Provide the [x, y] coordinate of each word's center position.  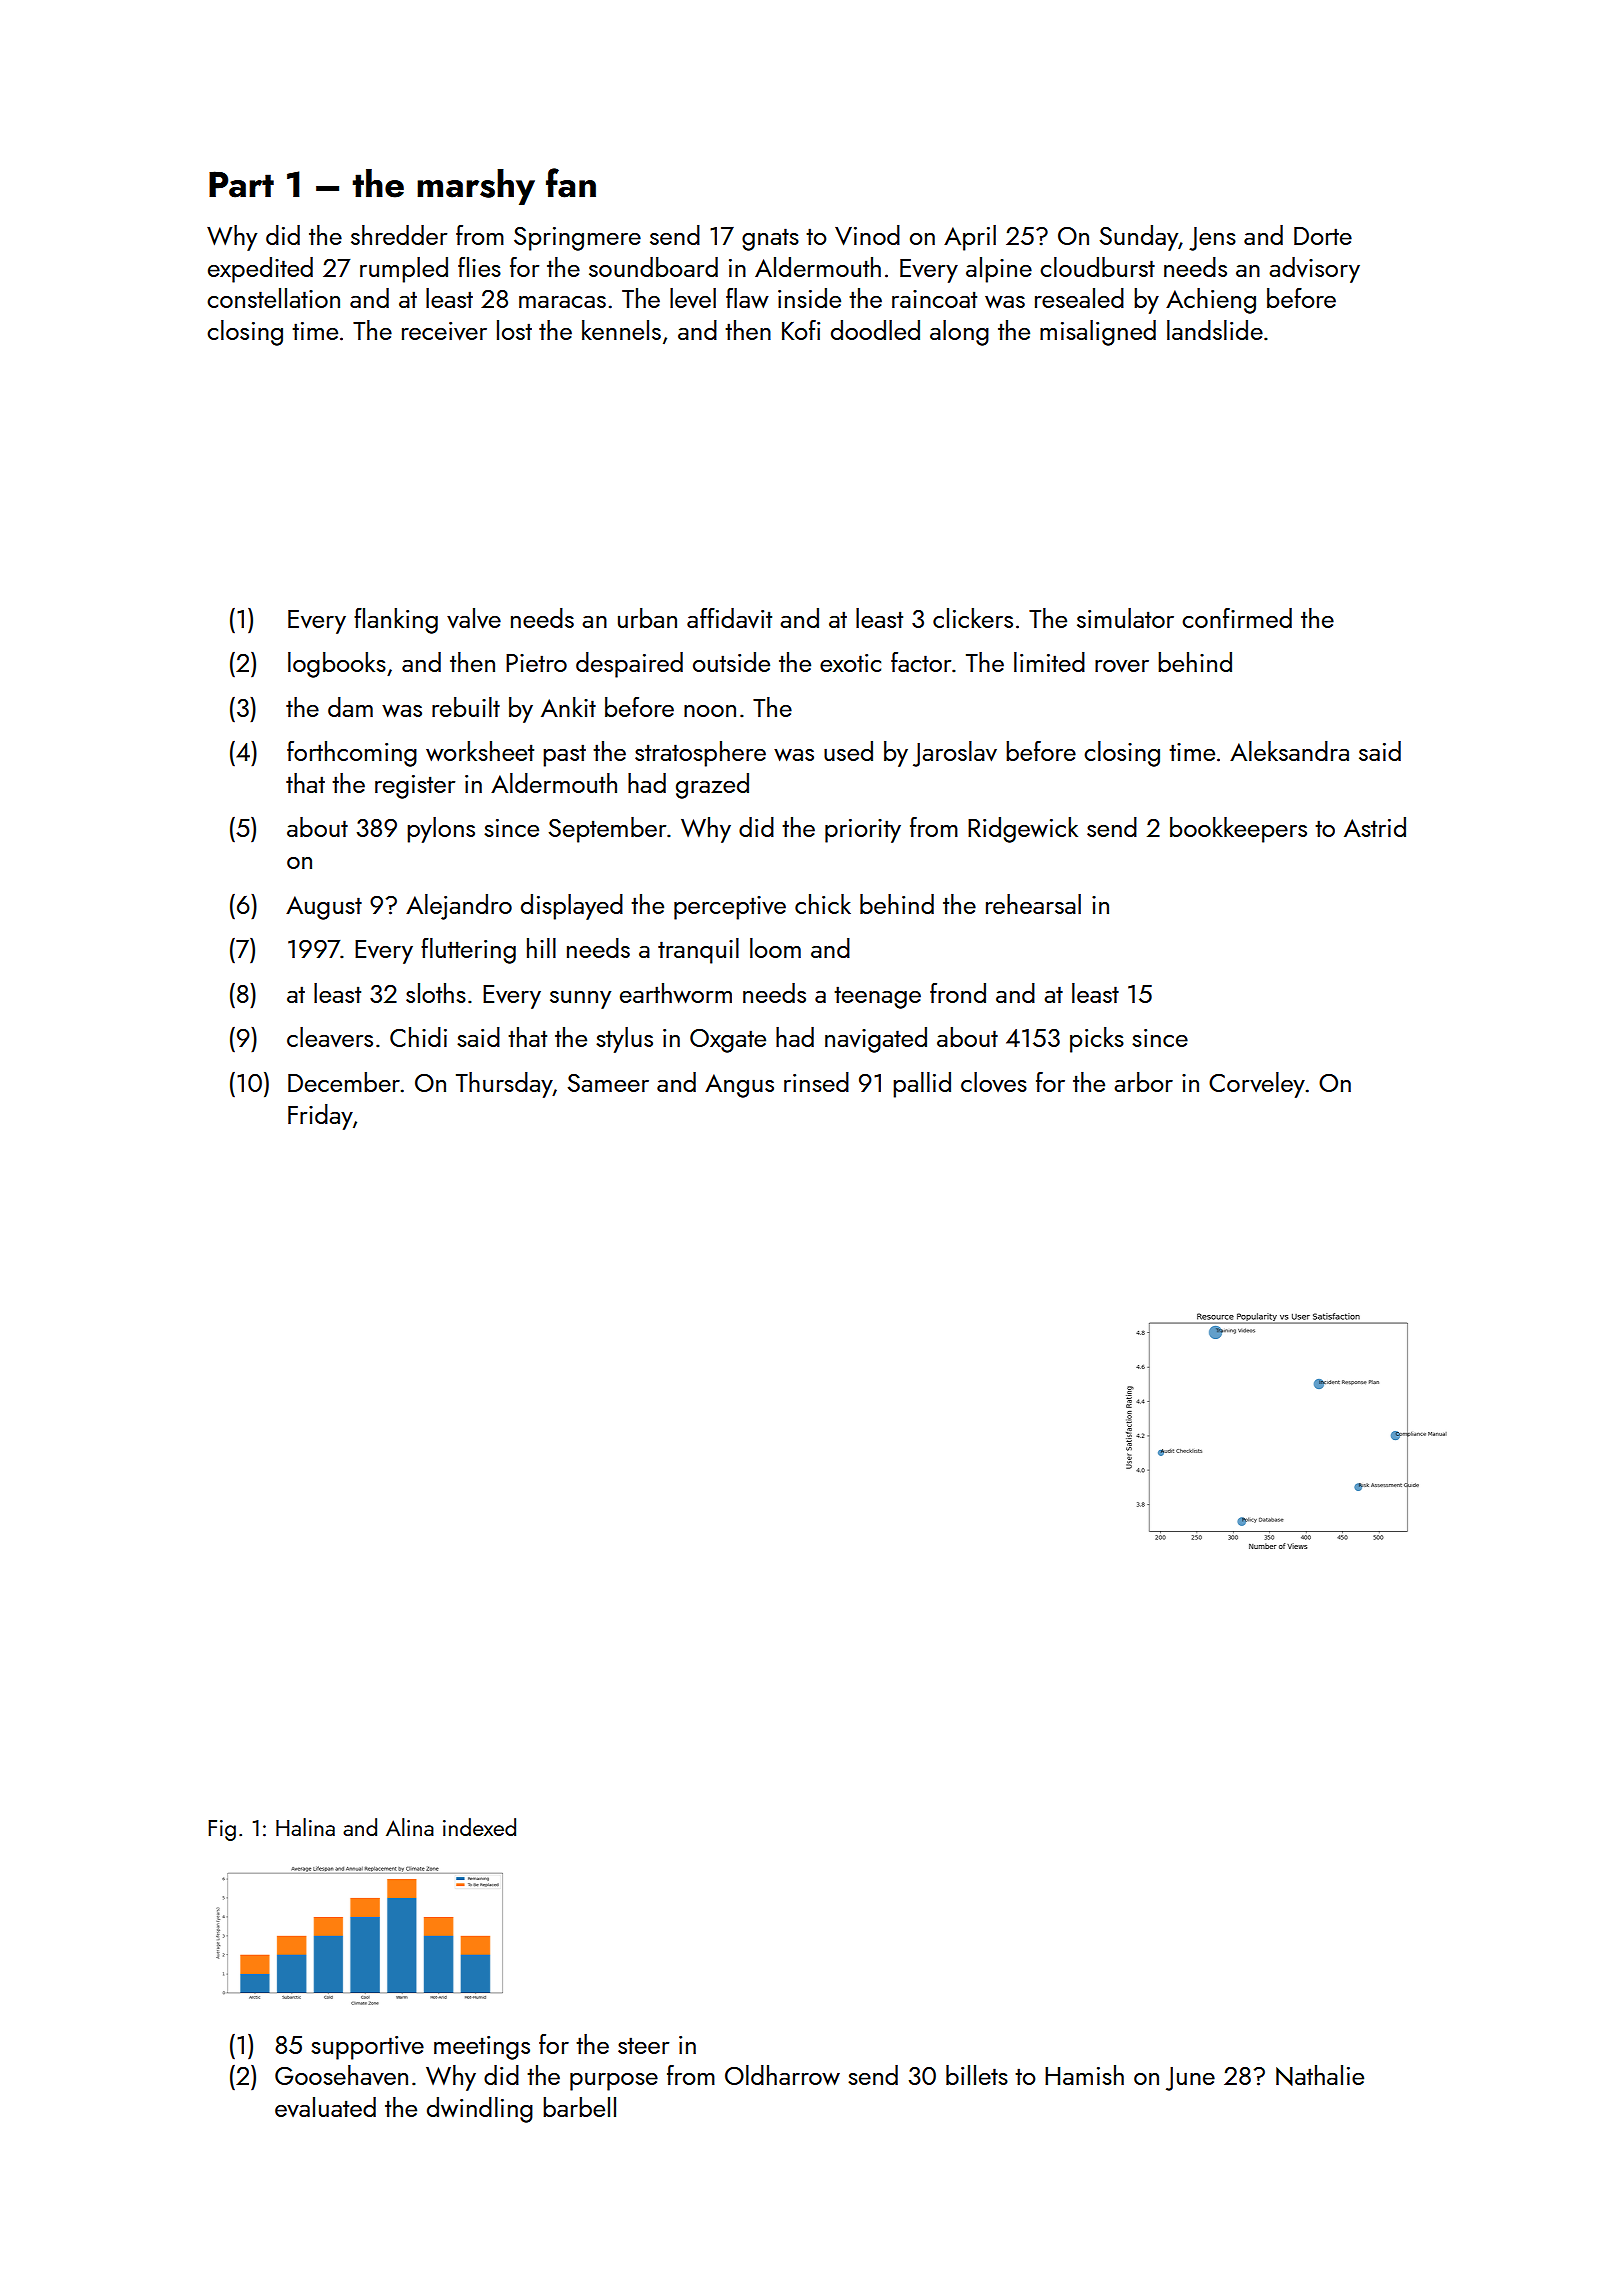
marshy [476, 187]
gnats [770, 239]
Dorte [1323, 236]
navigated [876, 1040]
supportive [367, 2048]
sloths [436, 993]
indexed [479, 1827]
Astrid [1375, 827]
